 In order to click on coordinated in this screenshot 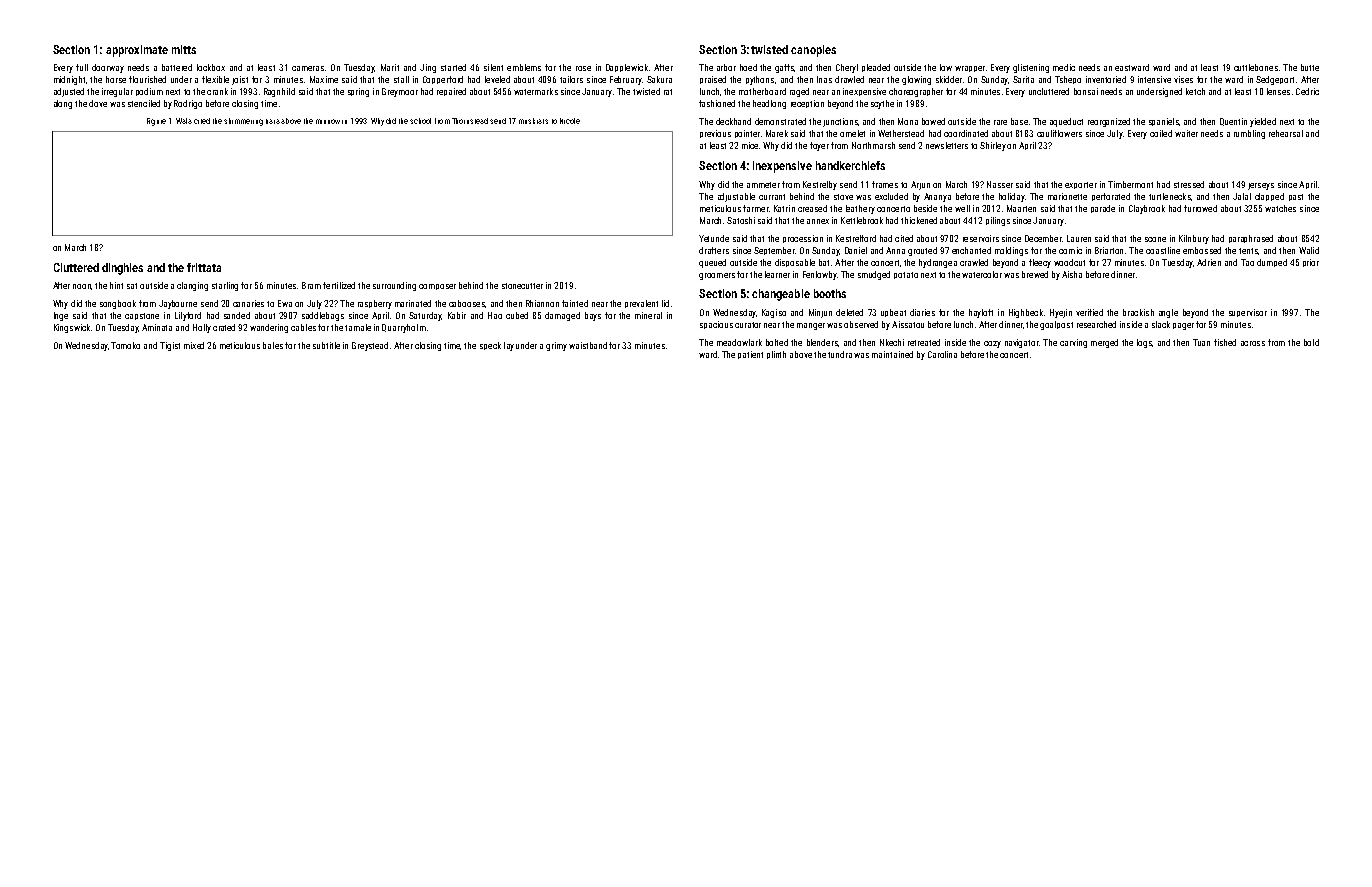, I will do `click(966, 133)`.
